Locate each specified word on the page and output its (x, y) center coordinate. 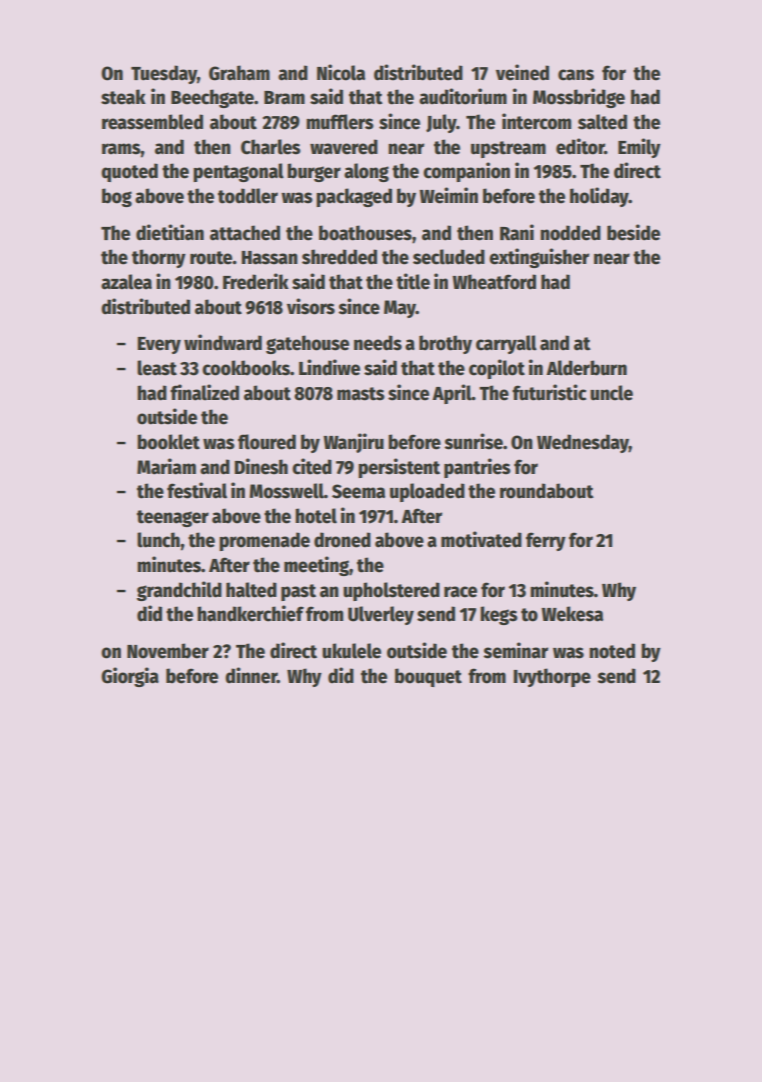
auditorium (463, 96)
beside (633, 232)
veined (522, 72)
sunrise (473, 441)
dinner (251, 675)
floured (267, 442)
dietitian (170, 232)
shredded (339, 257)
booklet (168, 442)
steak (123, 97)
